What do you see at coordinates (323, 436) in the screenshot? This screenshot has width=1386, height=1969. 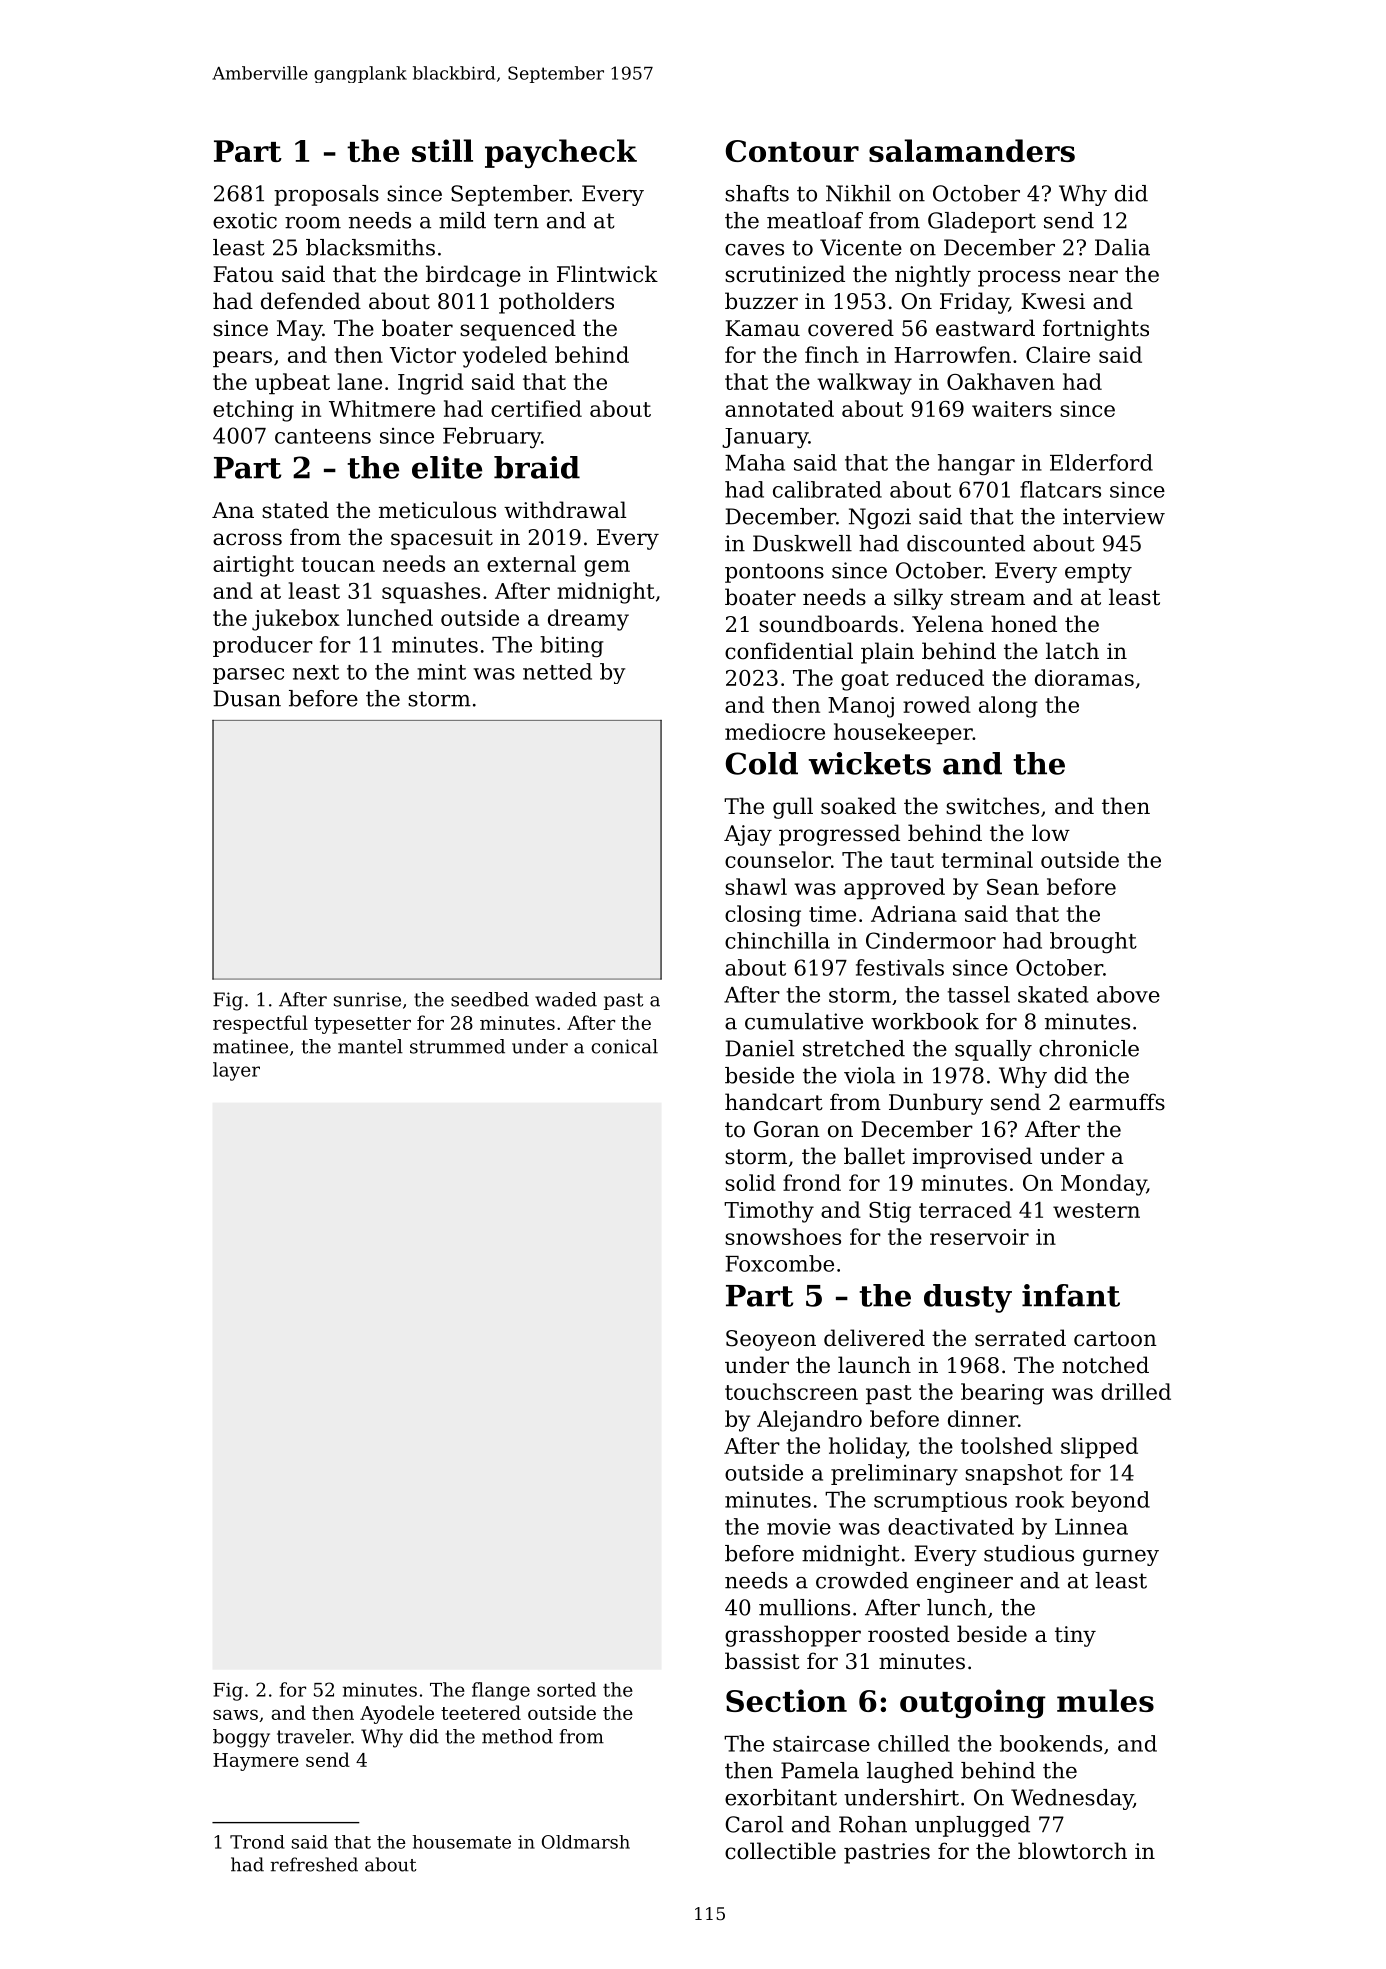 I see `canteens` at bounding box center [323, 436].
